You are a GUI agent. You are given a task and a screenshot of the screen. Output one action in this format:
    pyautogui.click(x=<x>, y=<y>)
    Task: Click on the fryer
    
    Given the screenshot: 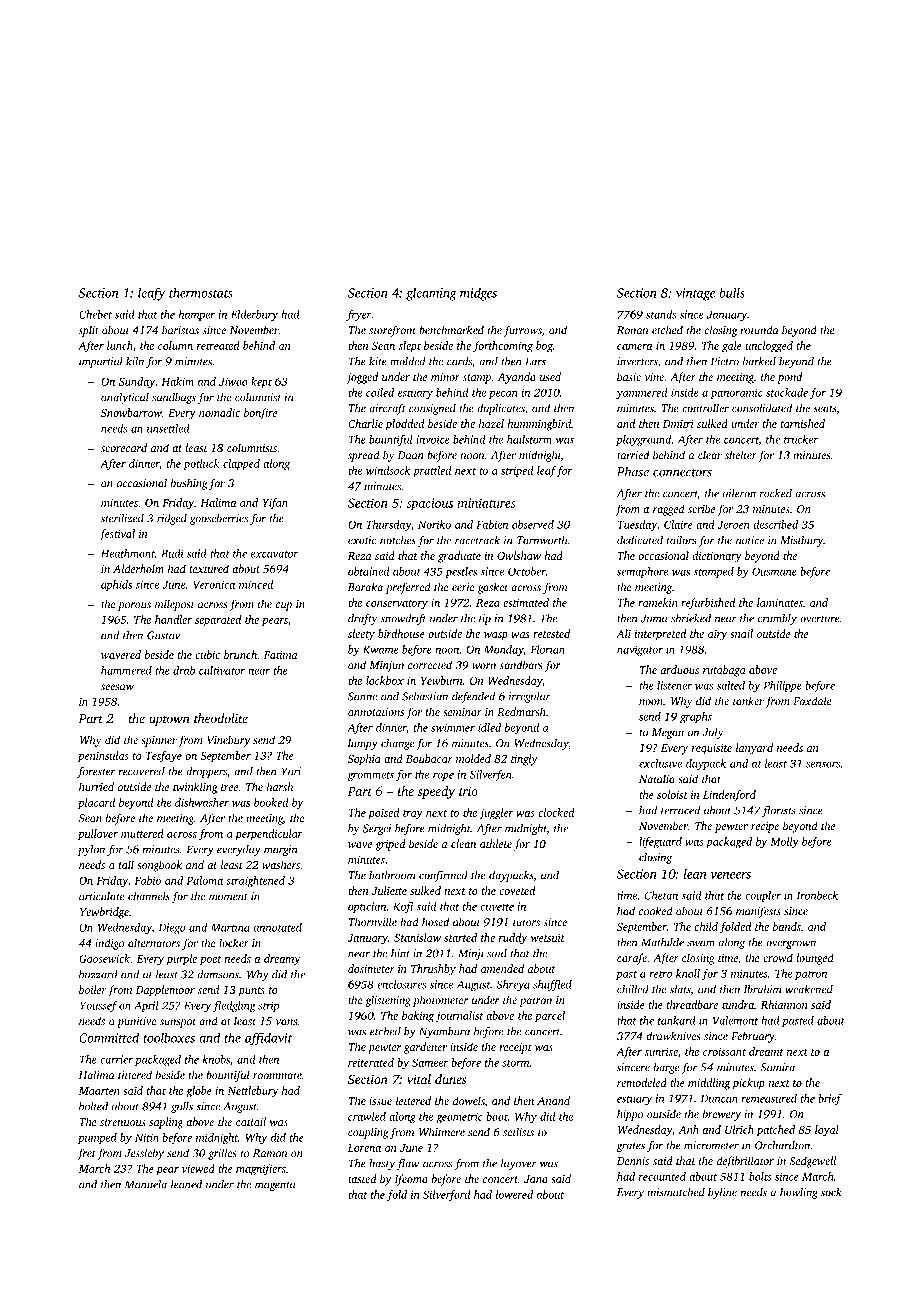 What is the action you would take?
    pyautogui.click(x=358, y=315)
